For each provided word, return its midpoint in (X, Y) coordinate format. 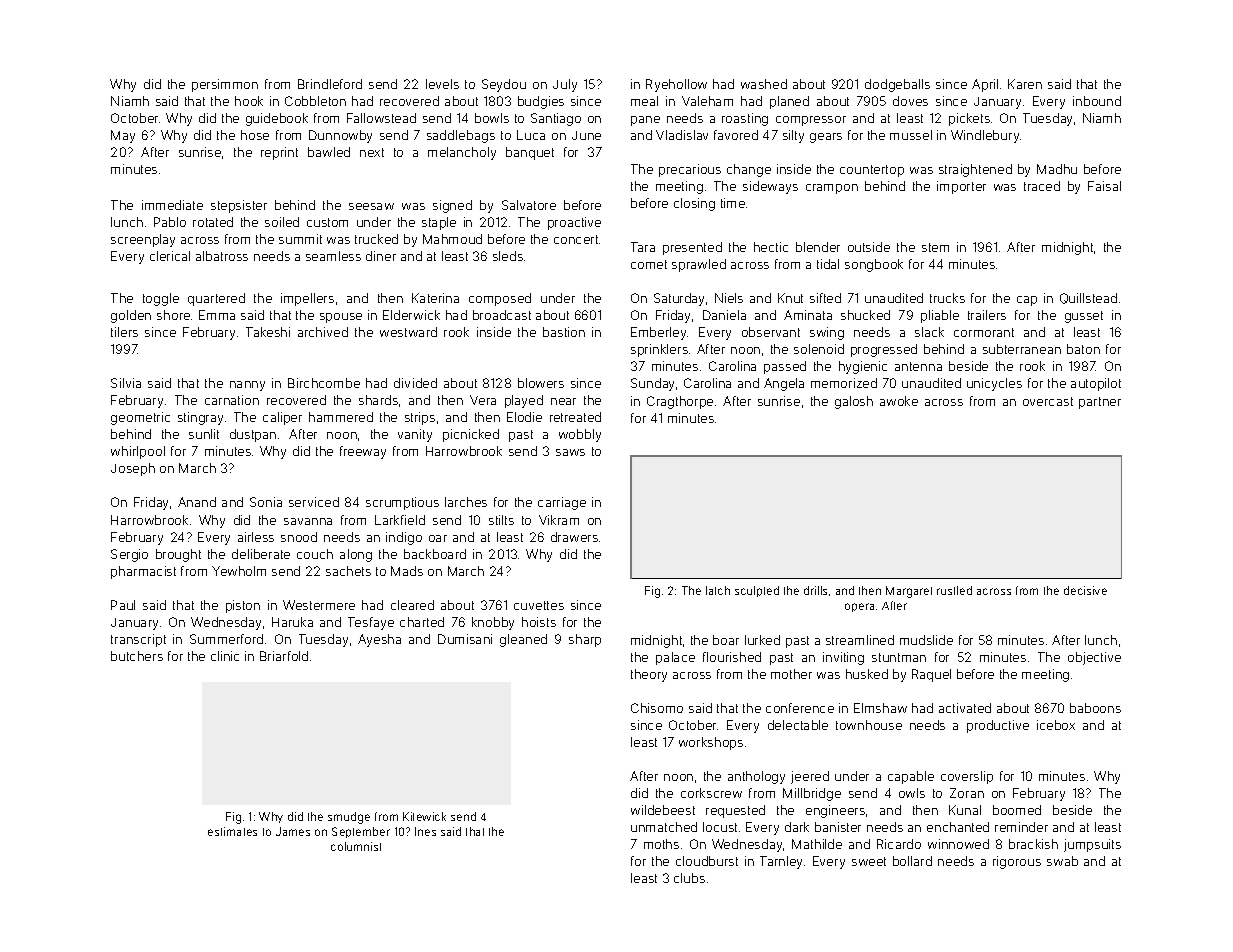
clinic (225, 656)
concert (576, 239)
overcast (1048, 401)
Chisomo (657, 708)
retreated (575, 417)
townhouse (869, 725)
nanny (247, 386)
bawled (329, 152)
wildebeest (663, 810)
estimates (232, 831)
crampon (832, 189)
